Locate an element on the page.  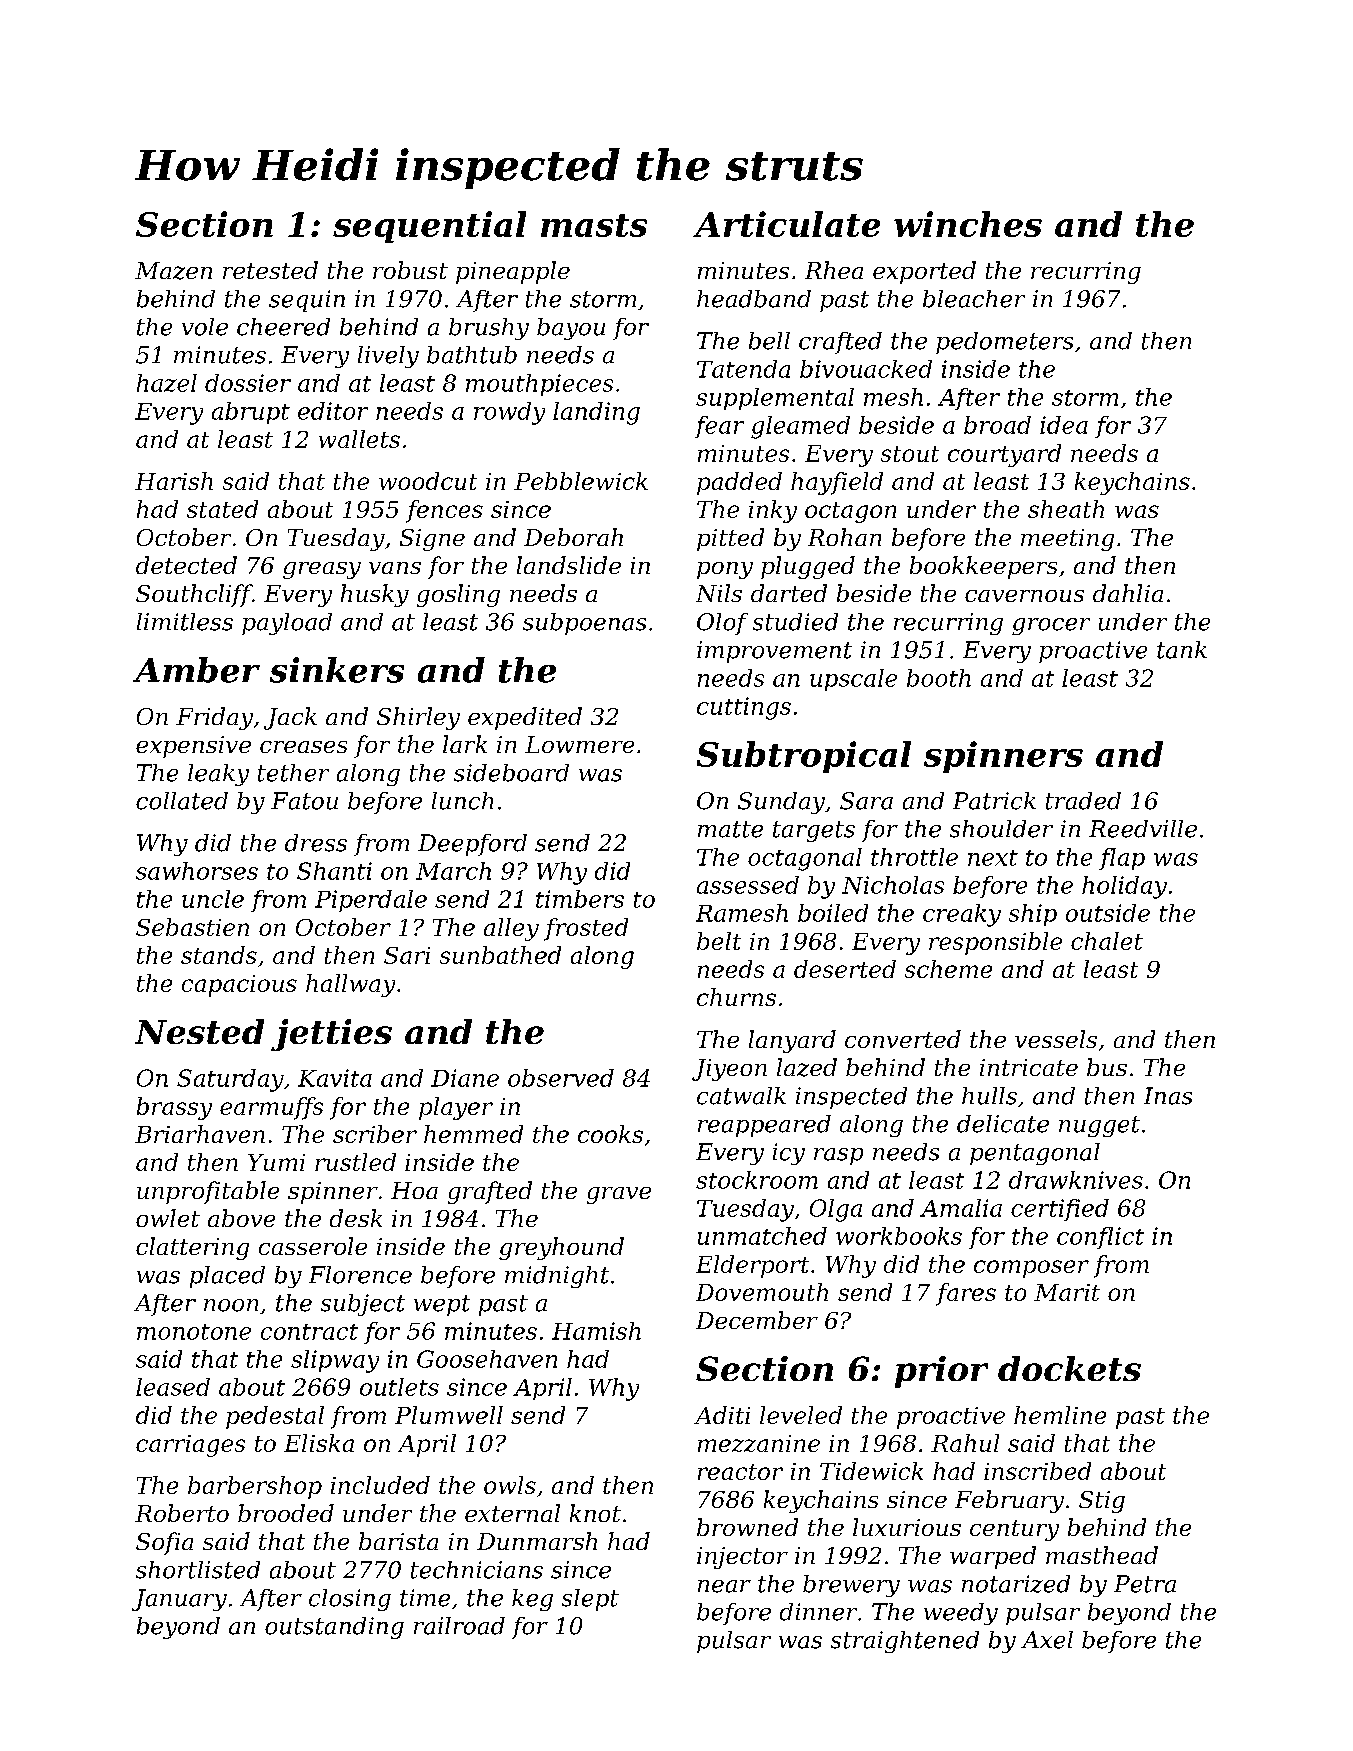
above is located at coordinates (241, 1218).
